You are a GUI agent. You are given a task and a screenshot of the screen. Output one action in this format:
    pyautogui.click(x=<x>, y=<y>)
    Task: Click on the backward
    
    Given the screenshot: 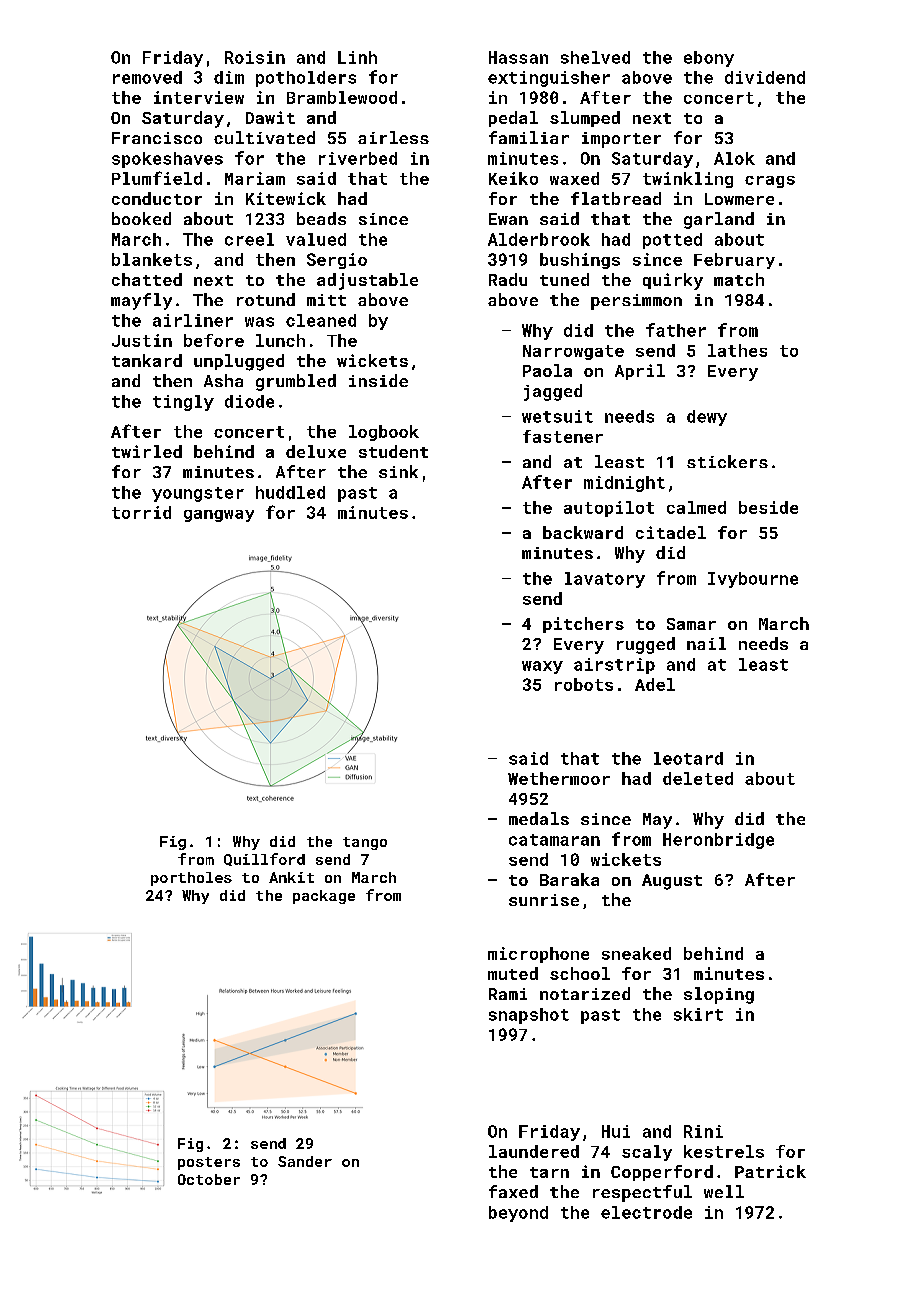 What is the action you would take?
    pyautogui.click(x=583, y=532)
